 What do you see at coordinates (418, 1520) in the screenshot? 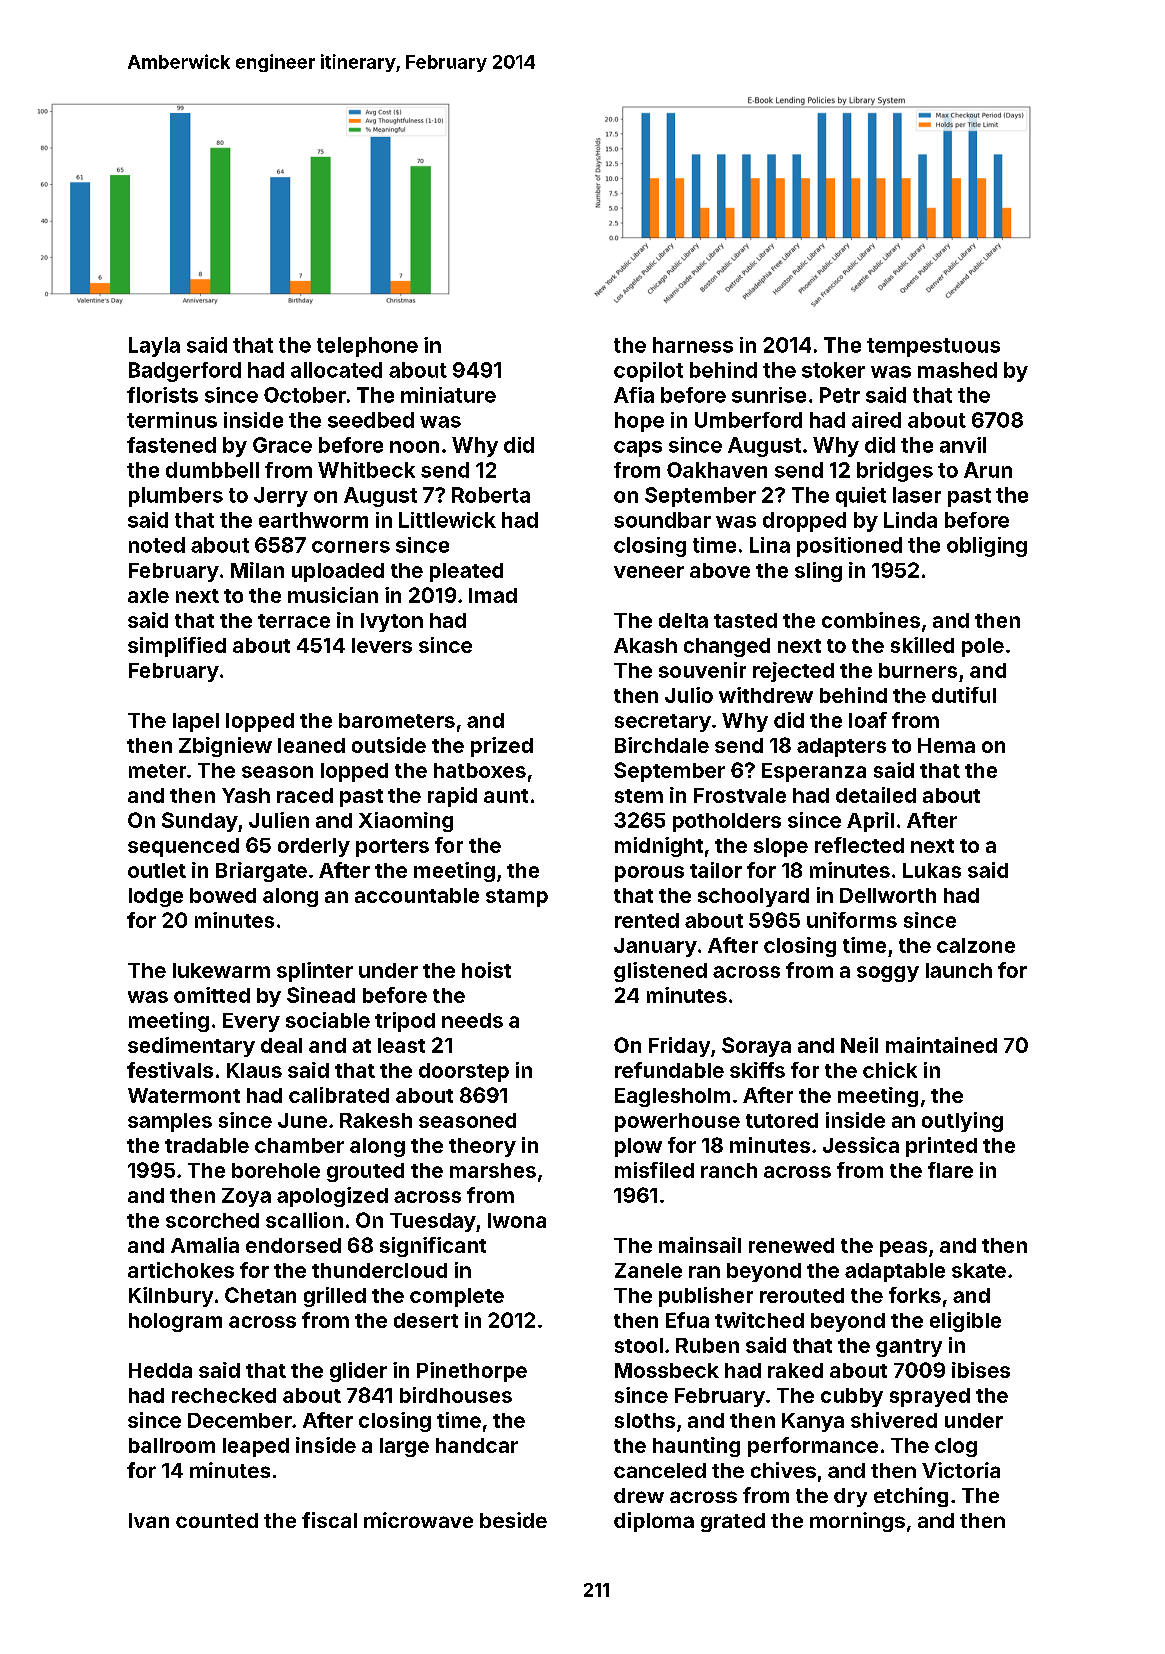
I see `microwave` at bounding box center [418, 1520].
